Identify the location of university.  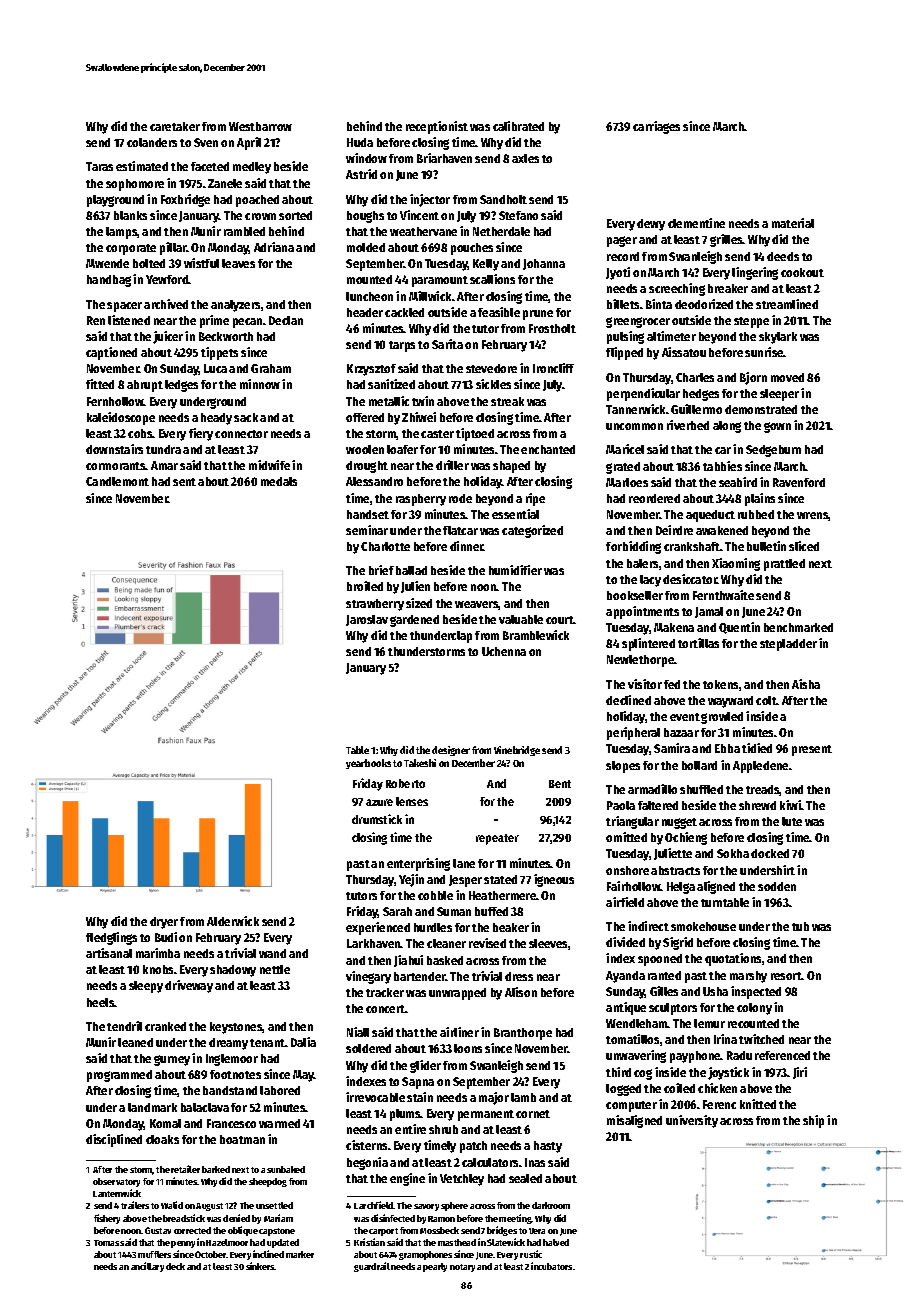
(692, 1121).
